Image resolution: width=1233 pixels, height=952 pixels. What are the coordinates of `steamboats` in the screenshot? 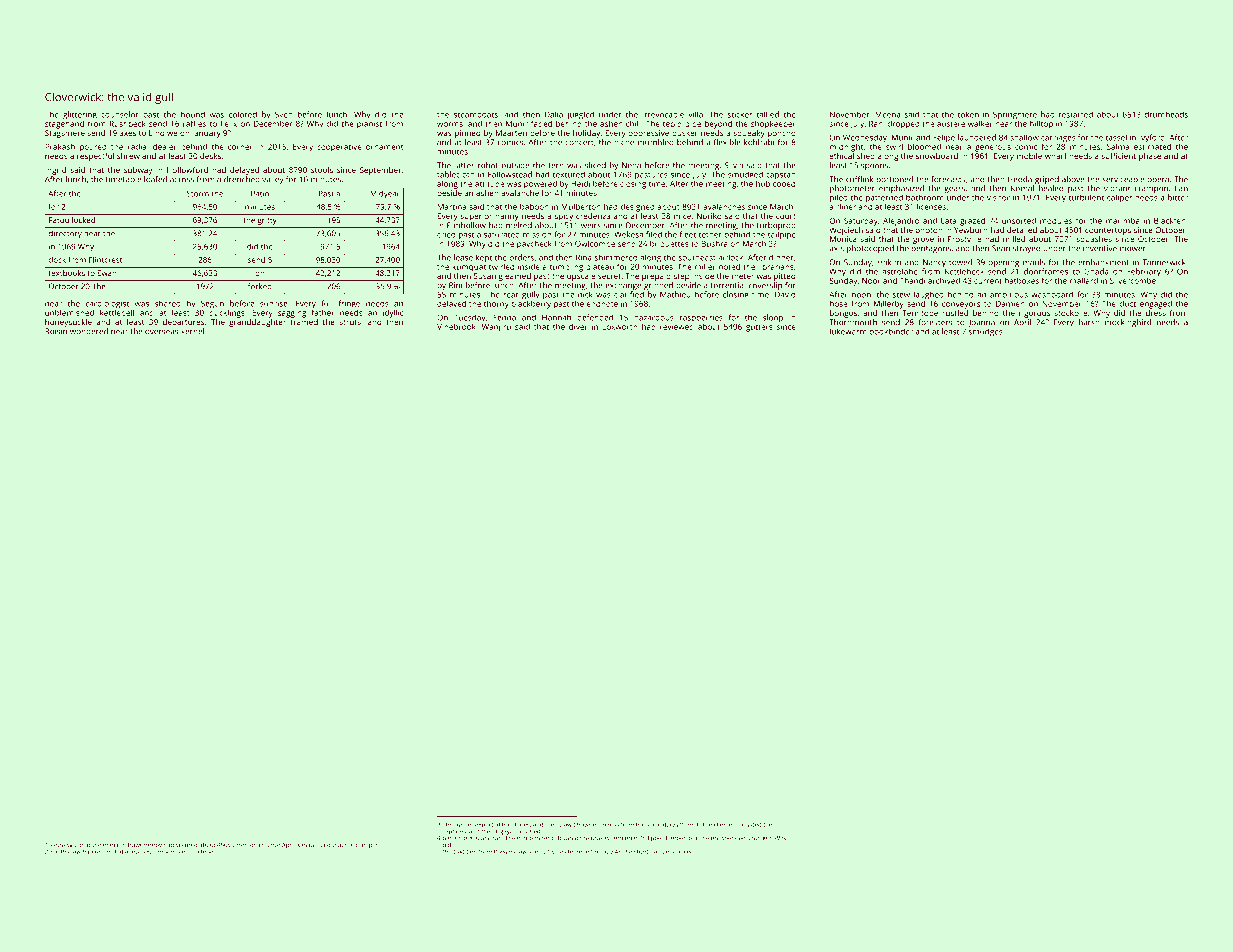 It's located at (476, 114).
